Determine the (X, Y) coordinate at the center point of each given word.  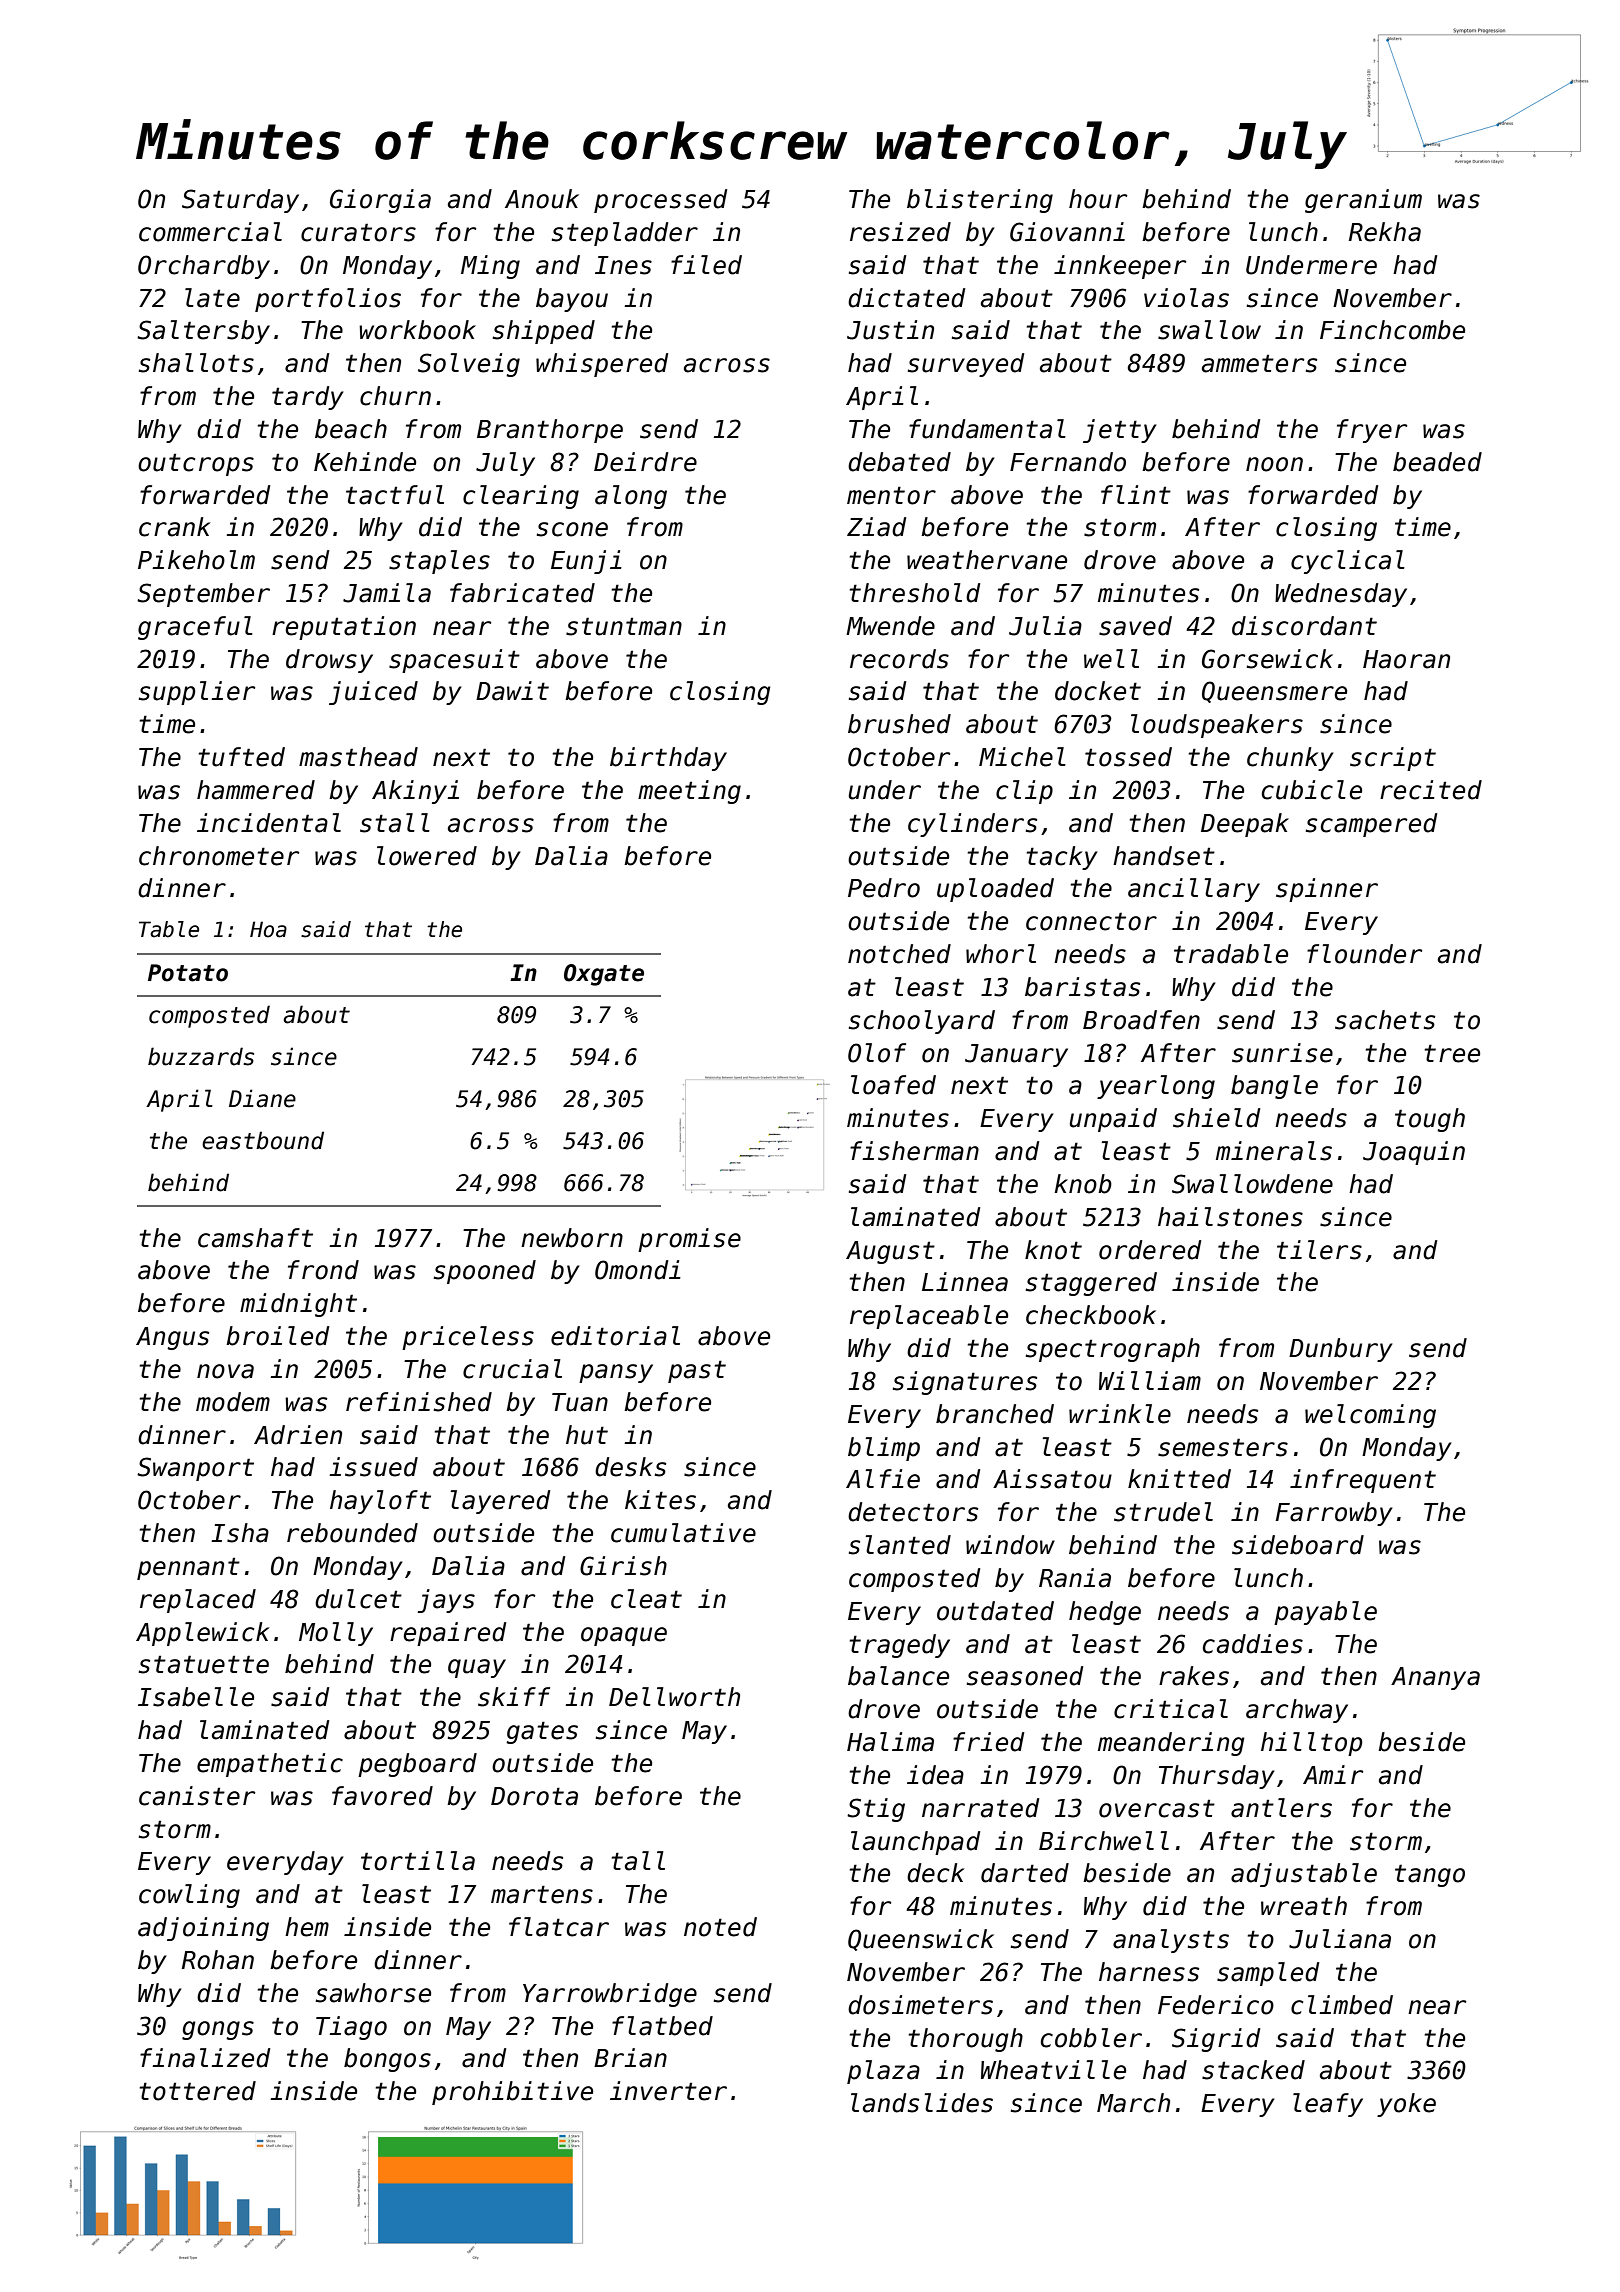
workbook (417, 330)
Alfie (883, 1479)
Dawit (512, 691)
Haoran (1406, 659)
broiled (277, 1336)
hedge (1105, 1613)
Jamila (387, 593)
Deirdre (645, 462)
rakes (1194, 1676)
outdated (995, 1611)
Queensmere (1274, 692)
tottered (197, 2091)
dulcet (358, 1599)
